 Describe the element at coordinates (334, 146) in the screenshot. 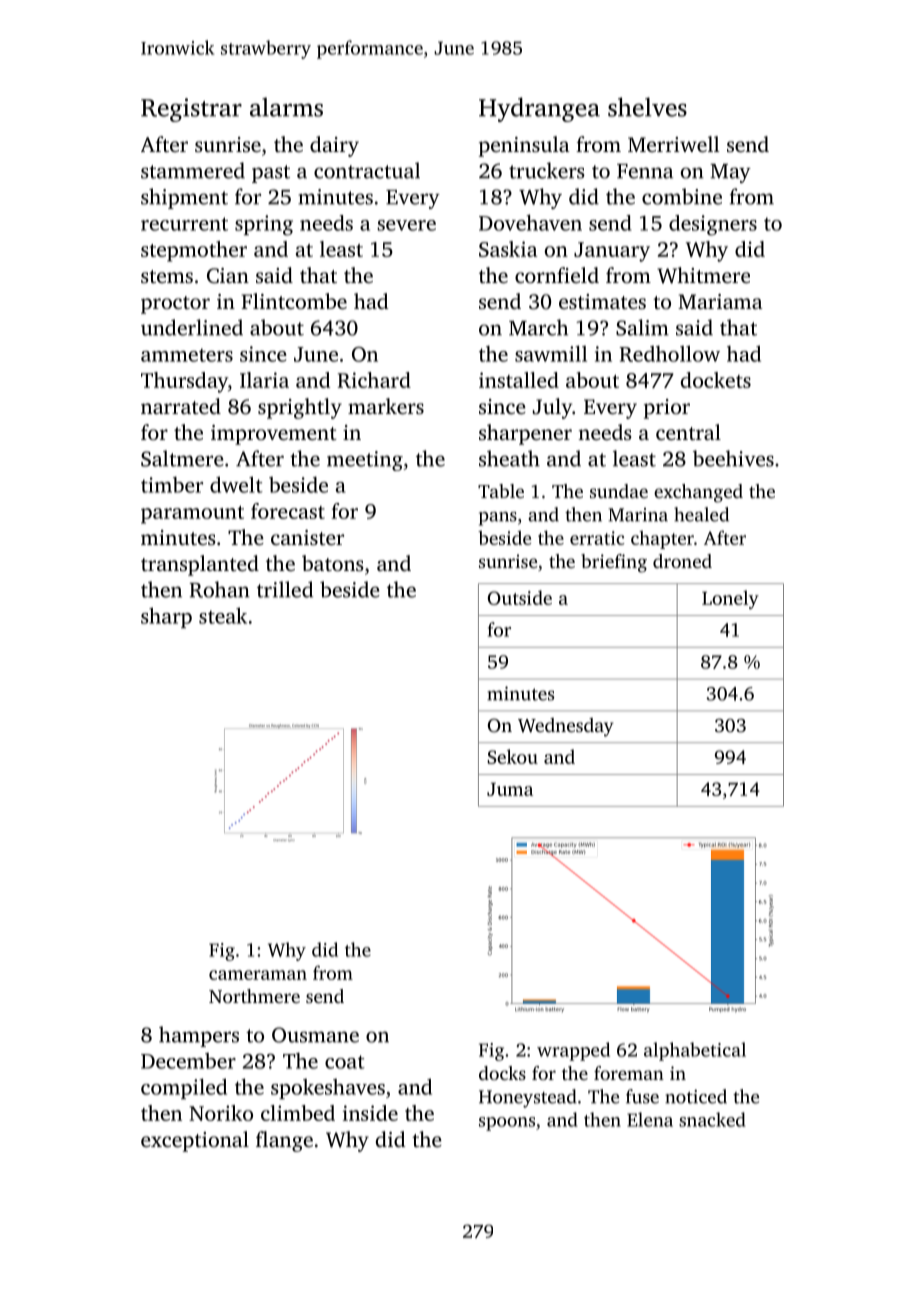

I see `dairy` at that location.
